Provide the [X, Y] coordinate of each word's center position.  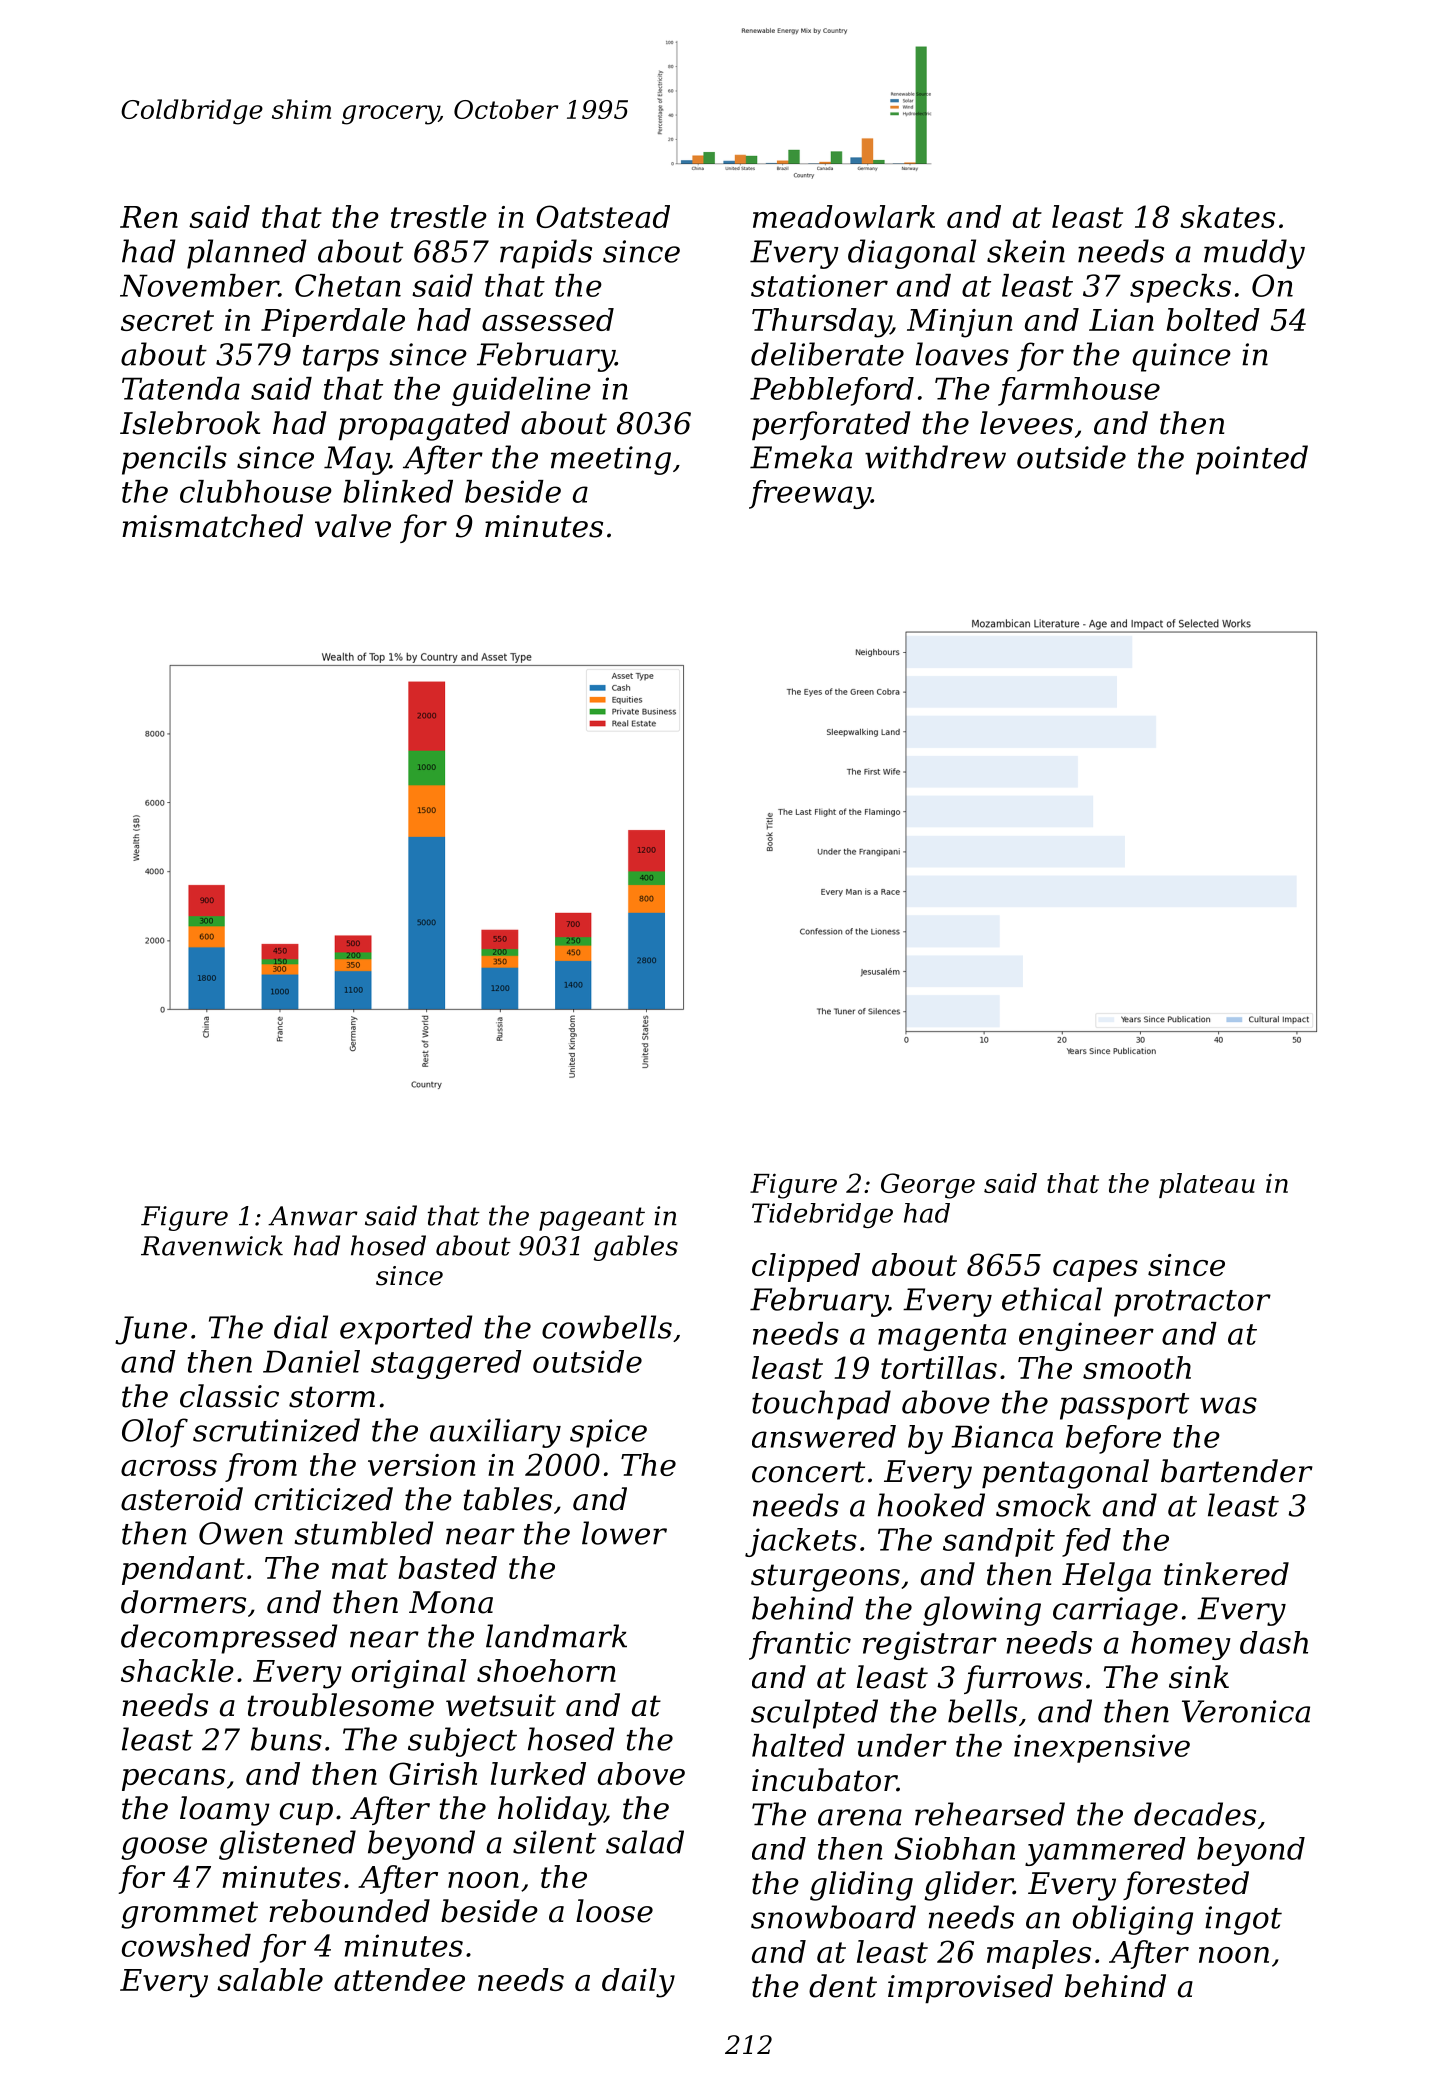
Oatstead [603, 216]
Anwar [313, 1216]
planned [246, 254]
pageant [592, 1219]
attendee [399, 1979]
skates [1227, 216]
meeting [611, 460]
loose [614, 1911]
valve [353, 526]
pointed [1252, 460]
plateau [1207, 1185]
